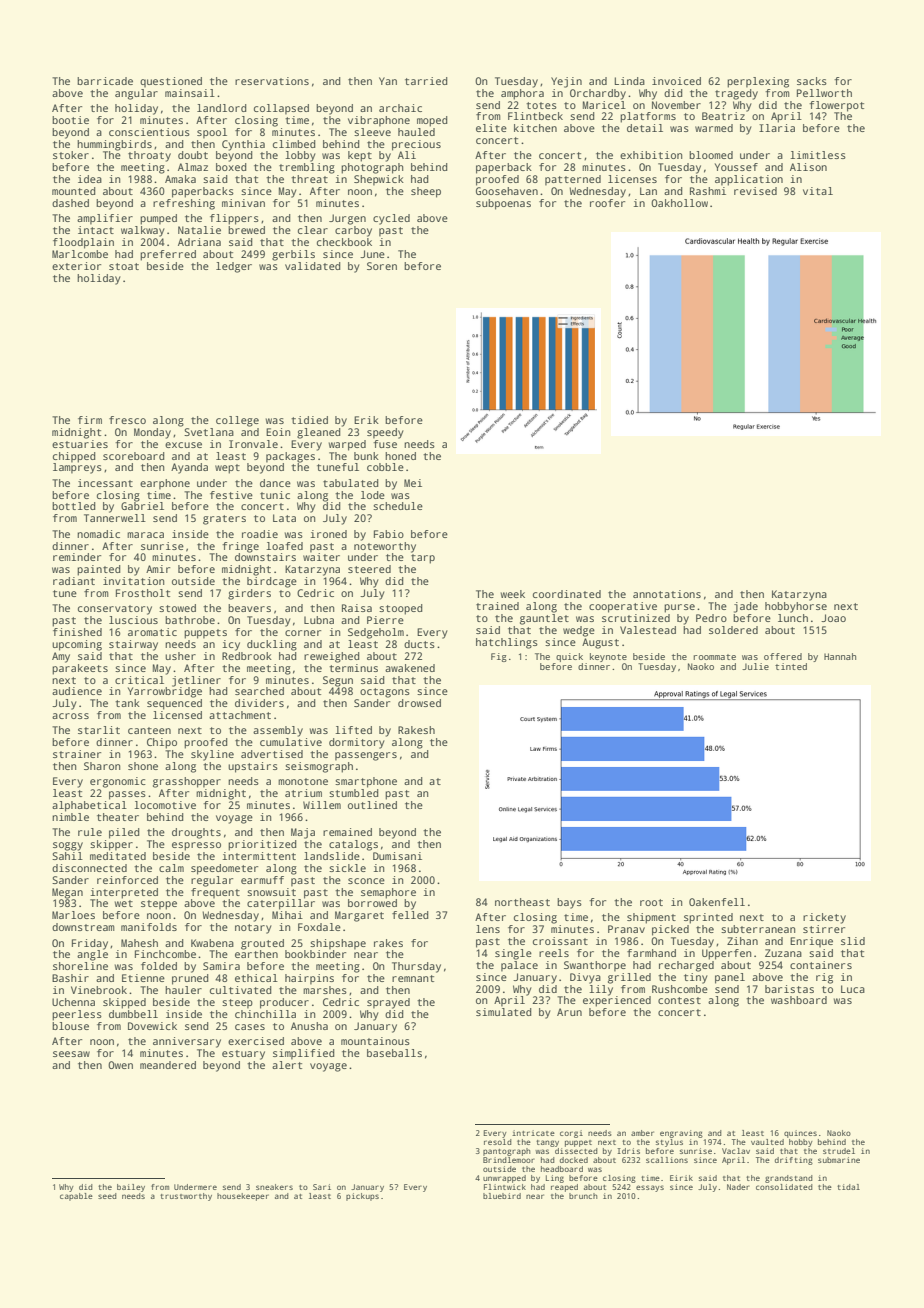 This screenshot has width=924, height=1308. I want to click on Linda, so click(629, 81).
